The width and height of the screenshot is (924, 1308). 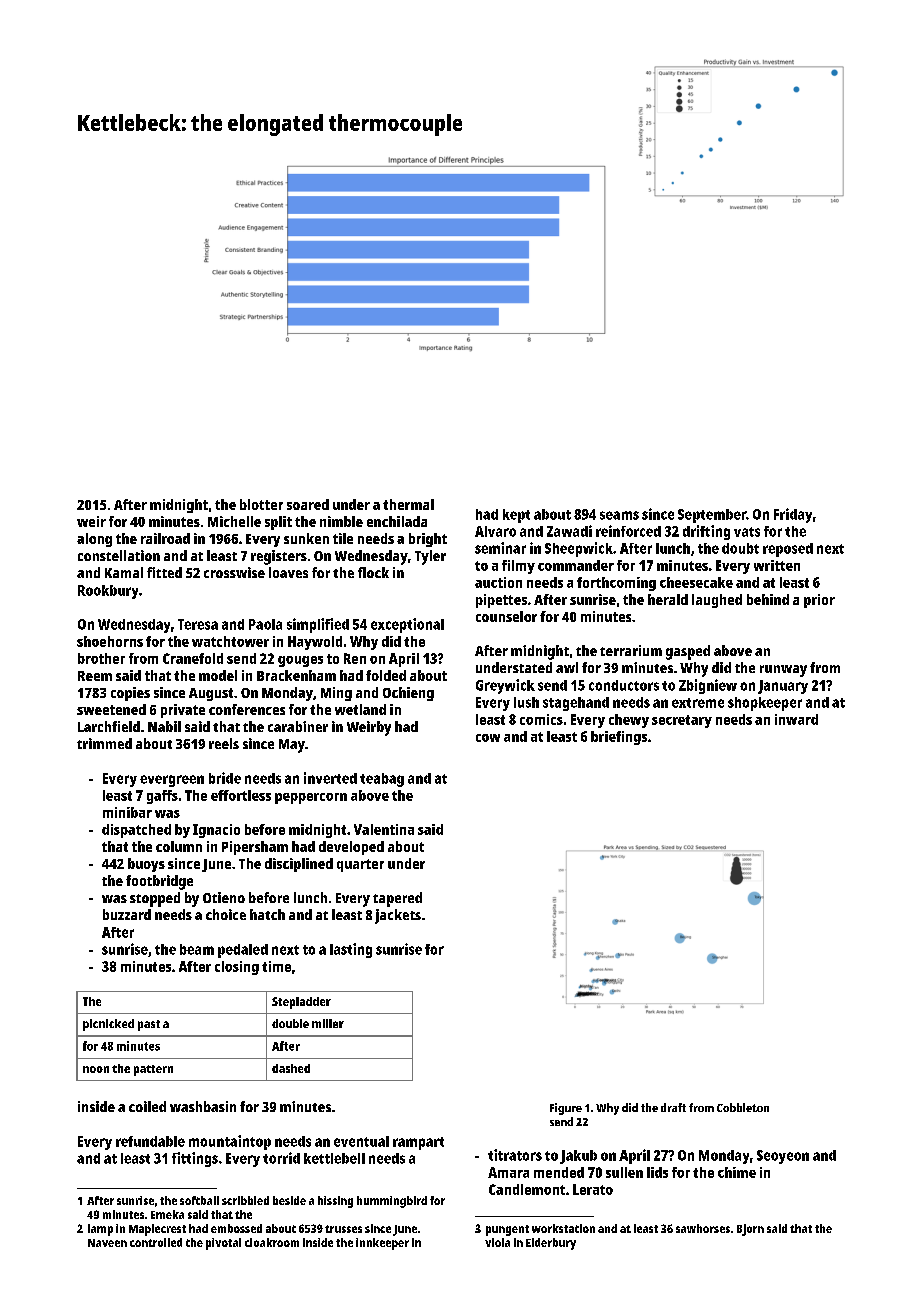 I want to click on inward, so click(x=796, y=719).
